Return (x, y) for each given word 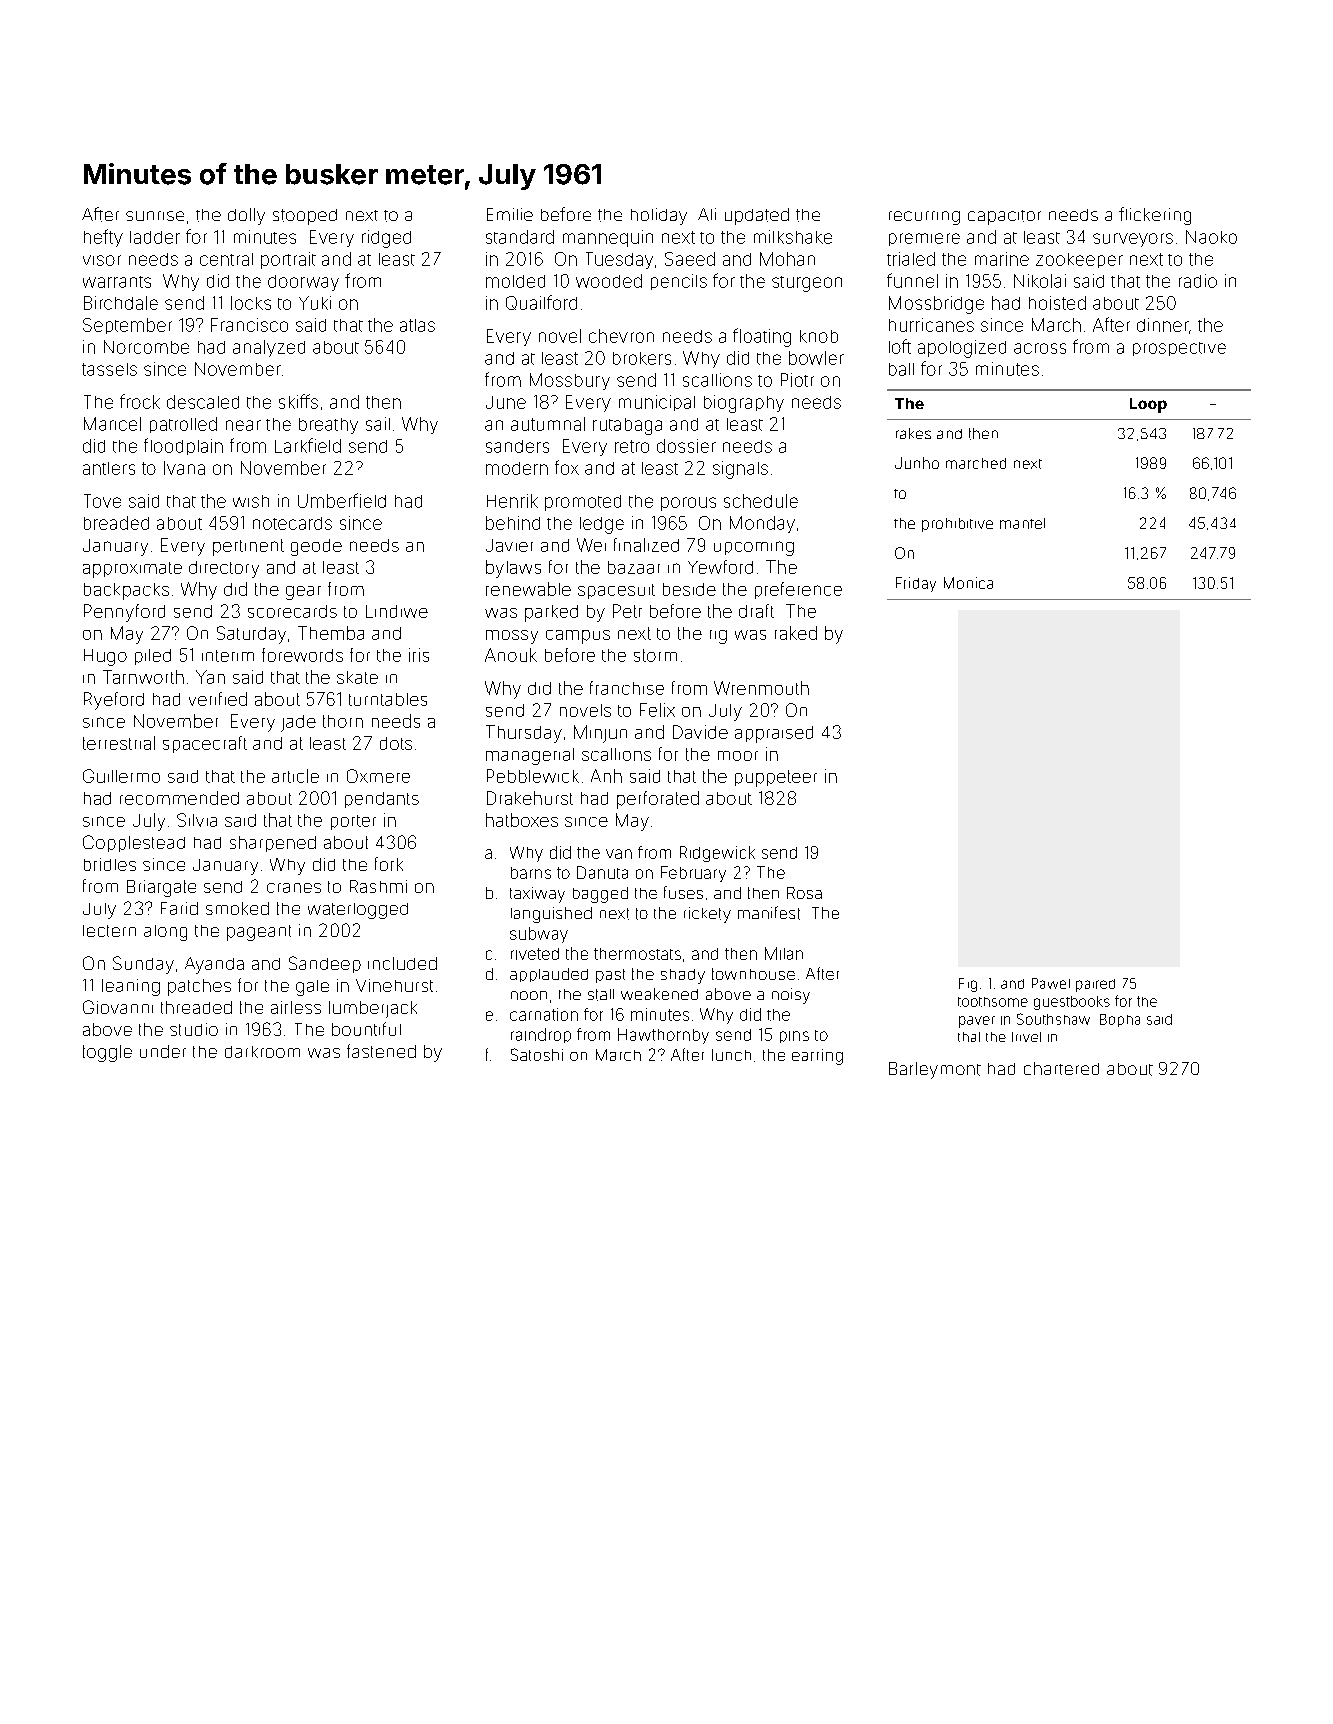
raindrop (541, 1035)
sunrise (155, 216)
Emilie (510, 214)
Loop (1148, 405)
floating (762, 337)
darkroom (262, 1052)
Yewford (720, 567)
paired (1095, 985)
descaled (203, 402)
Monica (968, 583)
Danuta (602, 872)
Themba (331, 633)
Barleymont (935, 1070)
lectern (109, 931)
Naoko (1211, 237)
